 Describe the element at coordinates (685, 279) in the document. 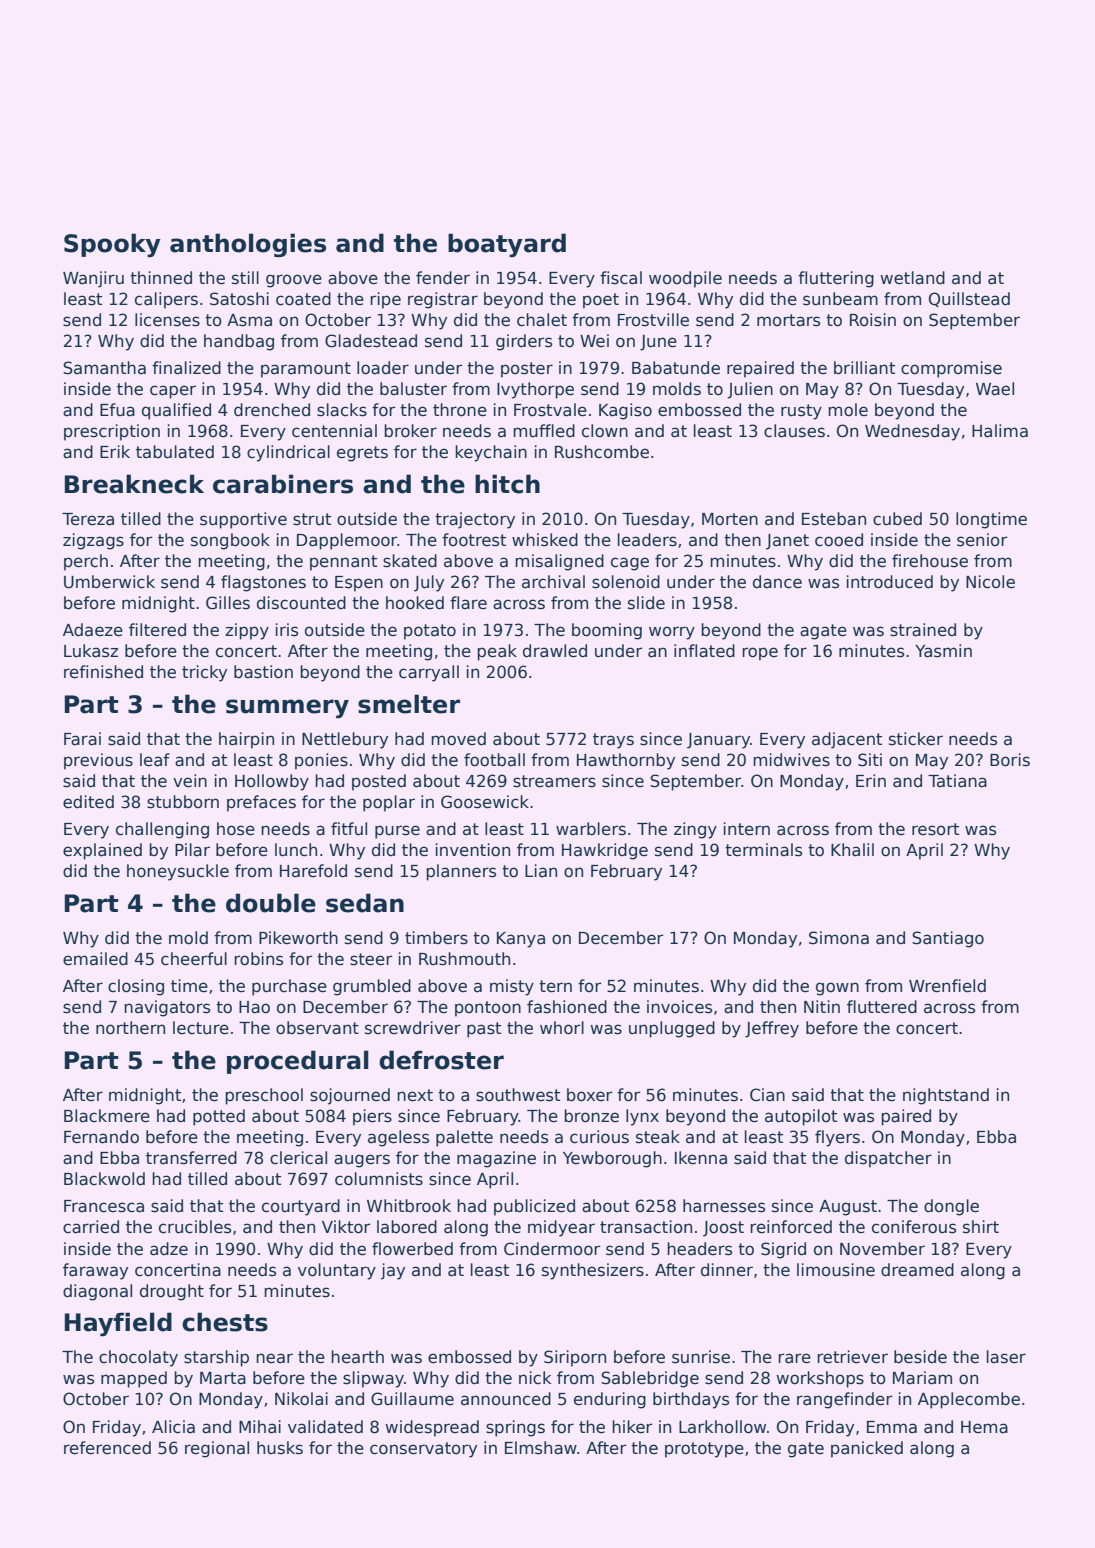

I see `woodpile` at that location.
